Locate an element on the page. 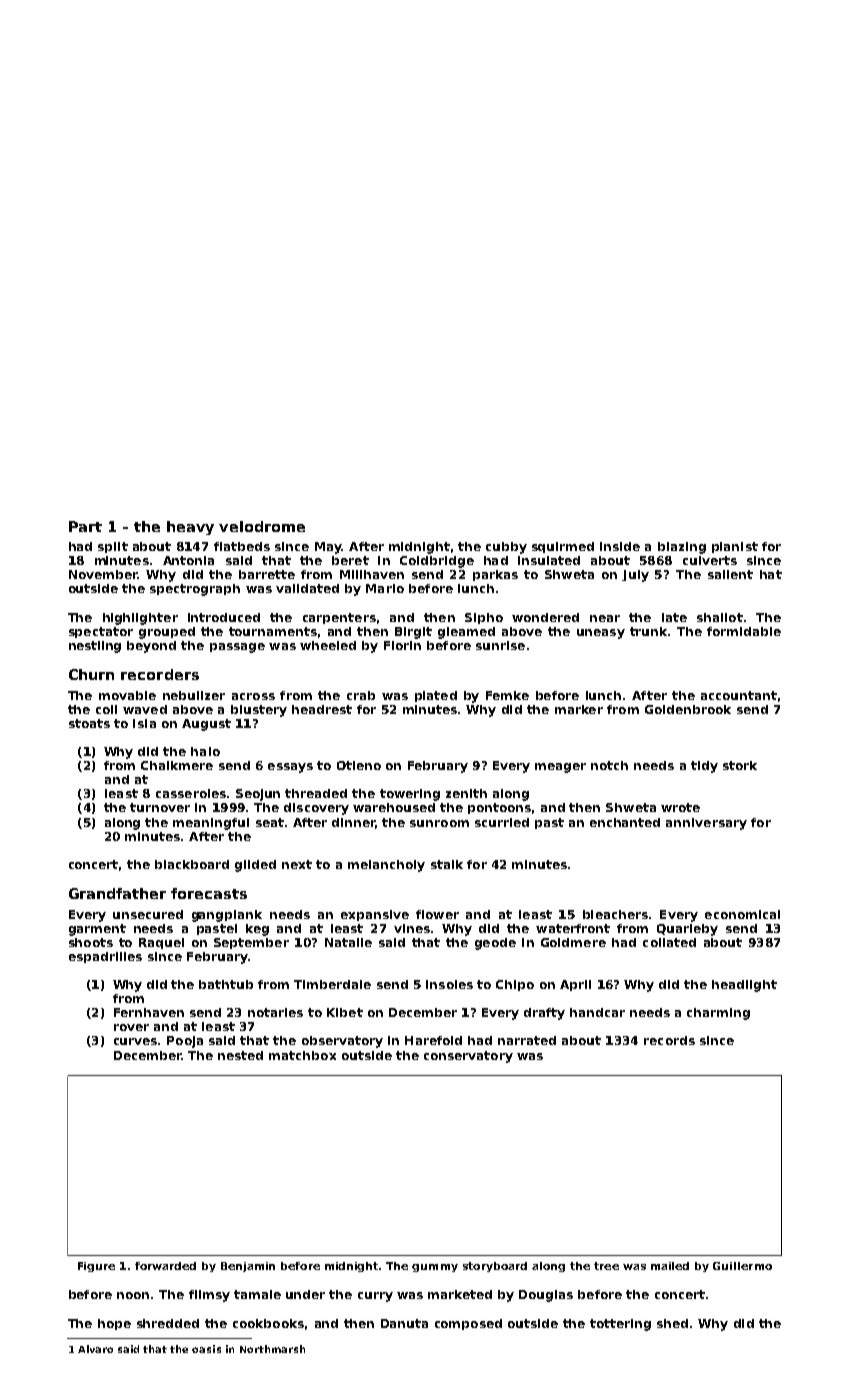 The image size is (849, 1400). recorders is located at coordinates (160, 674).
